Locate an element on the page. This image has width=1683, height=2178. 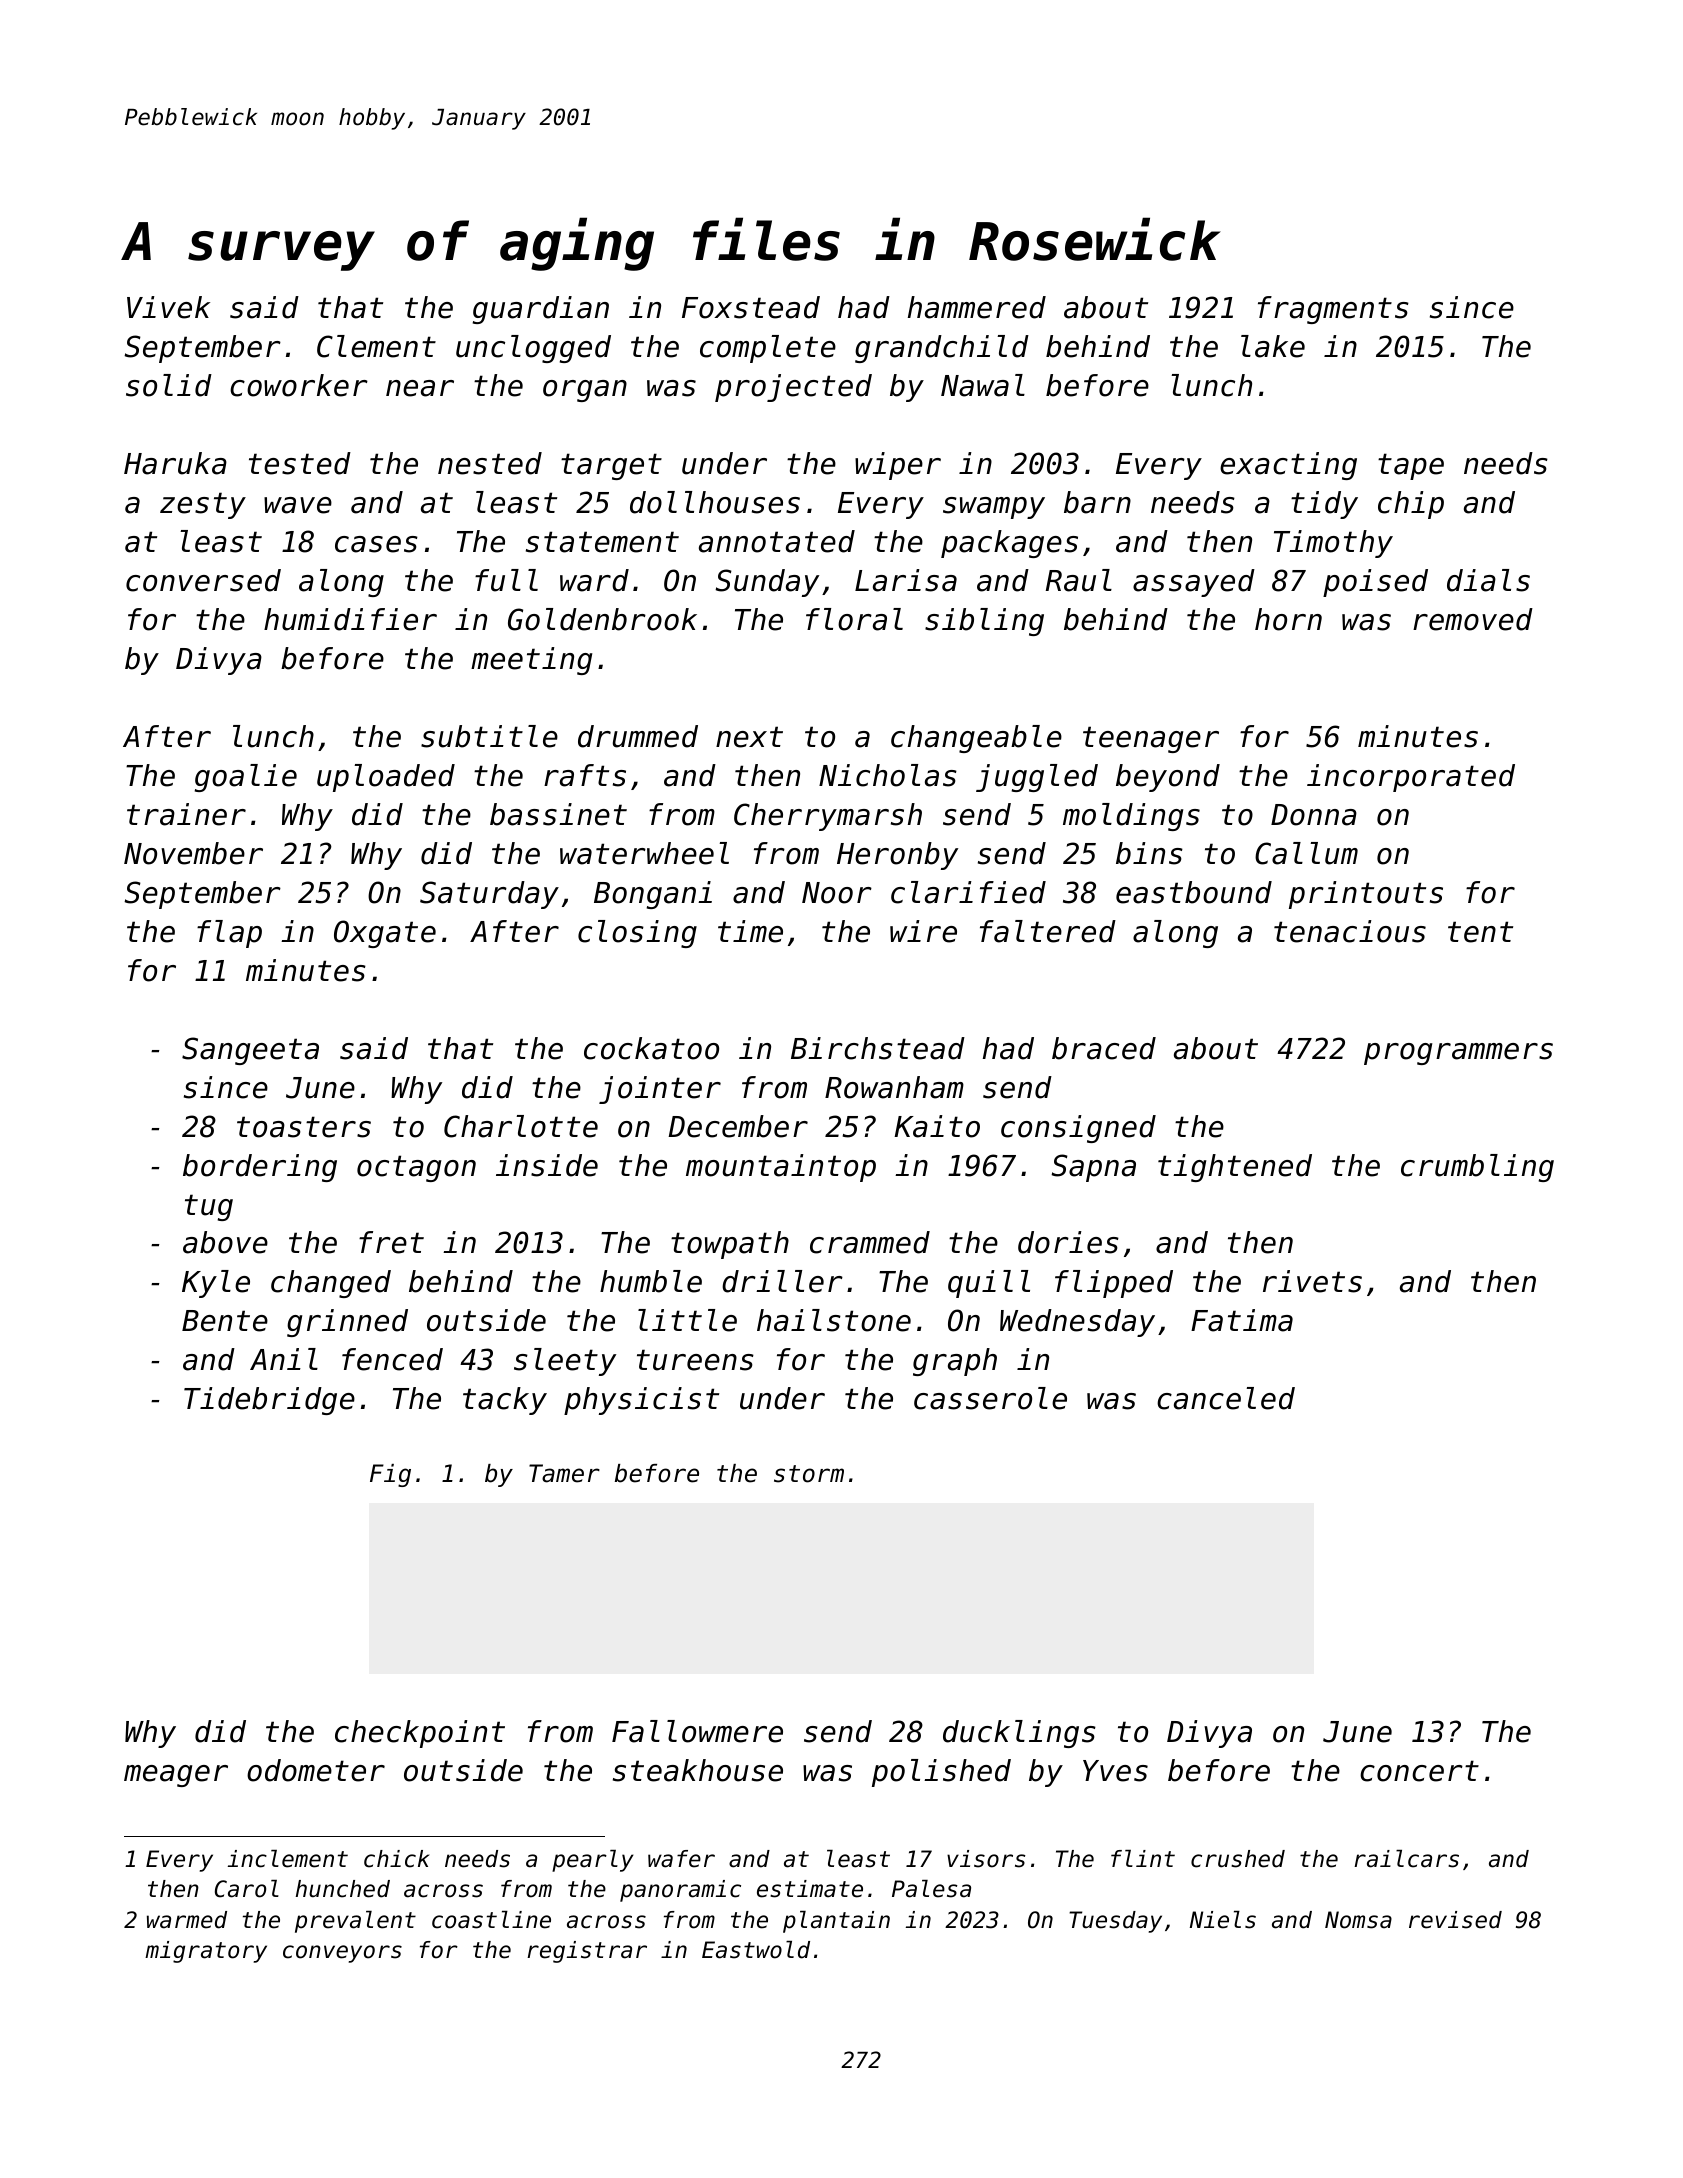
Rowanham is located at coordinates (894, 1087).
